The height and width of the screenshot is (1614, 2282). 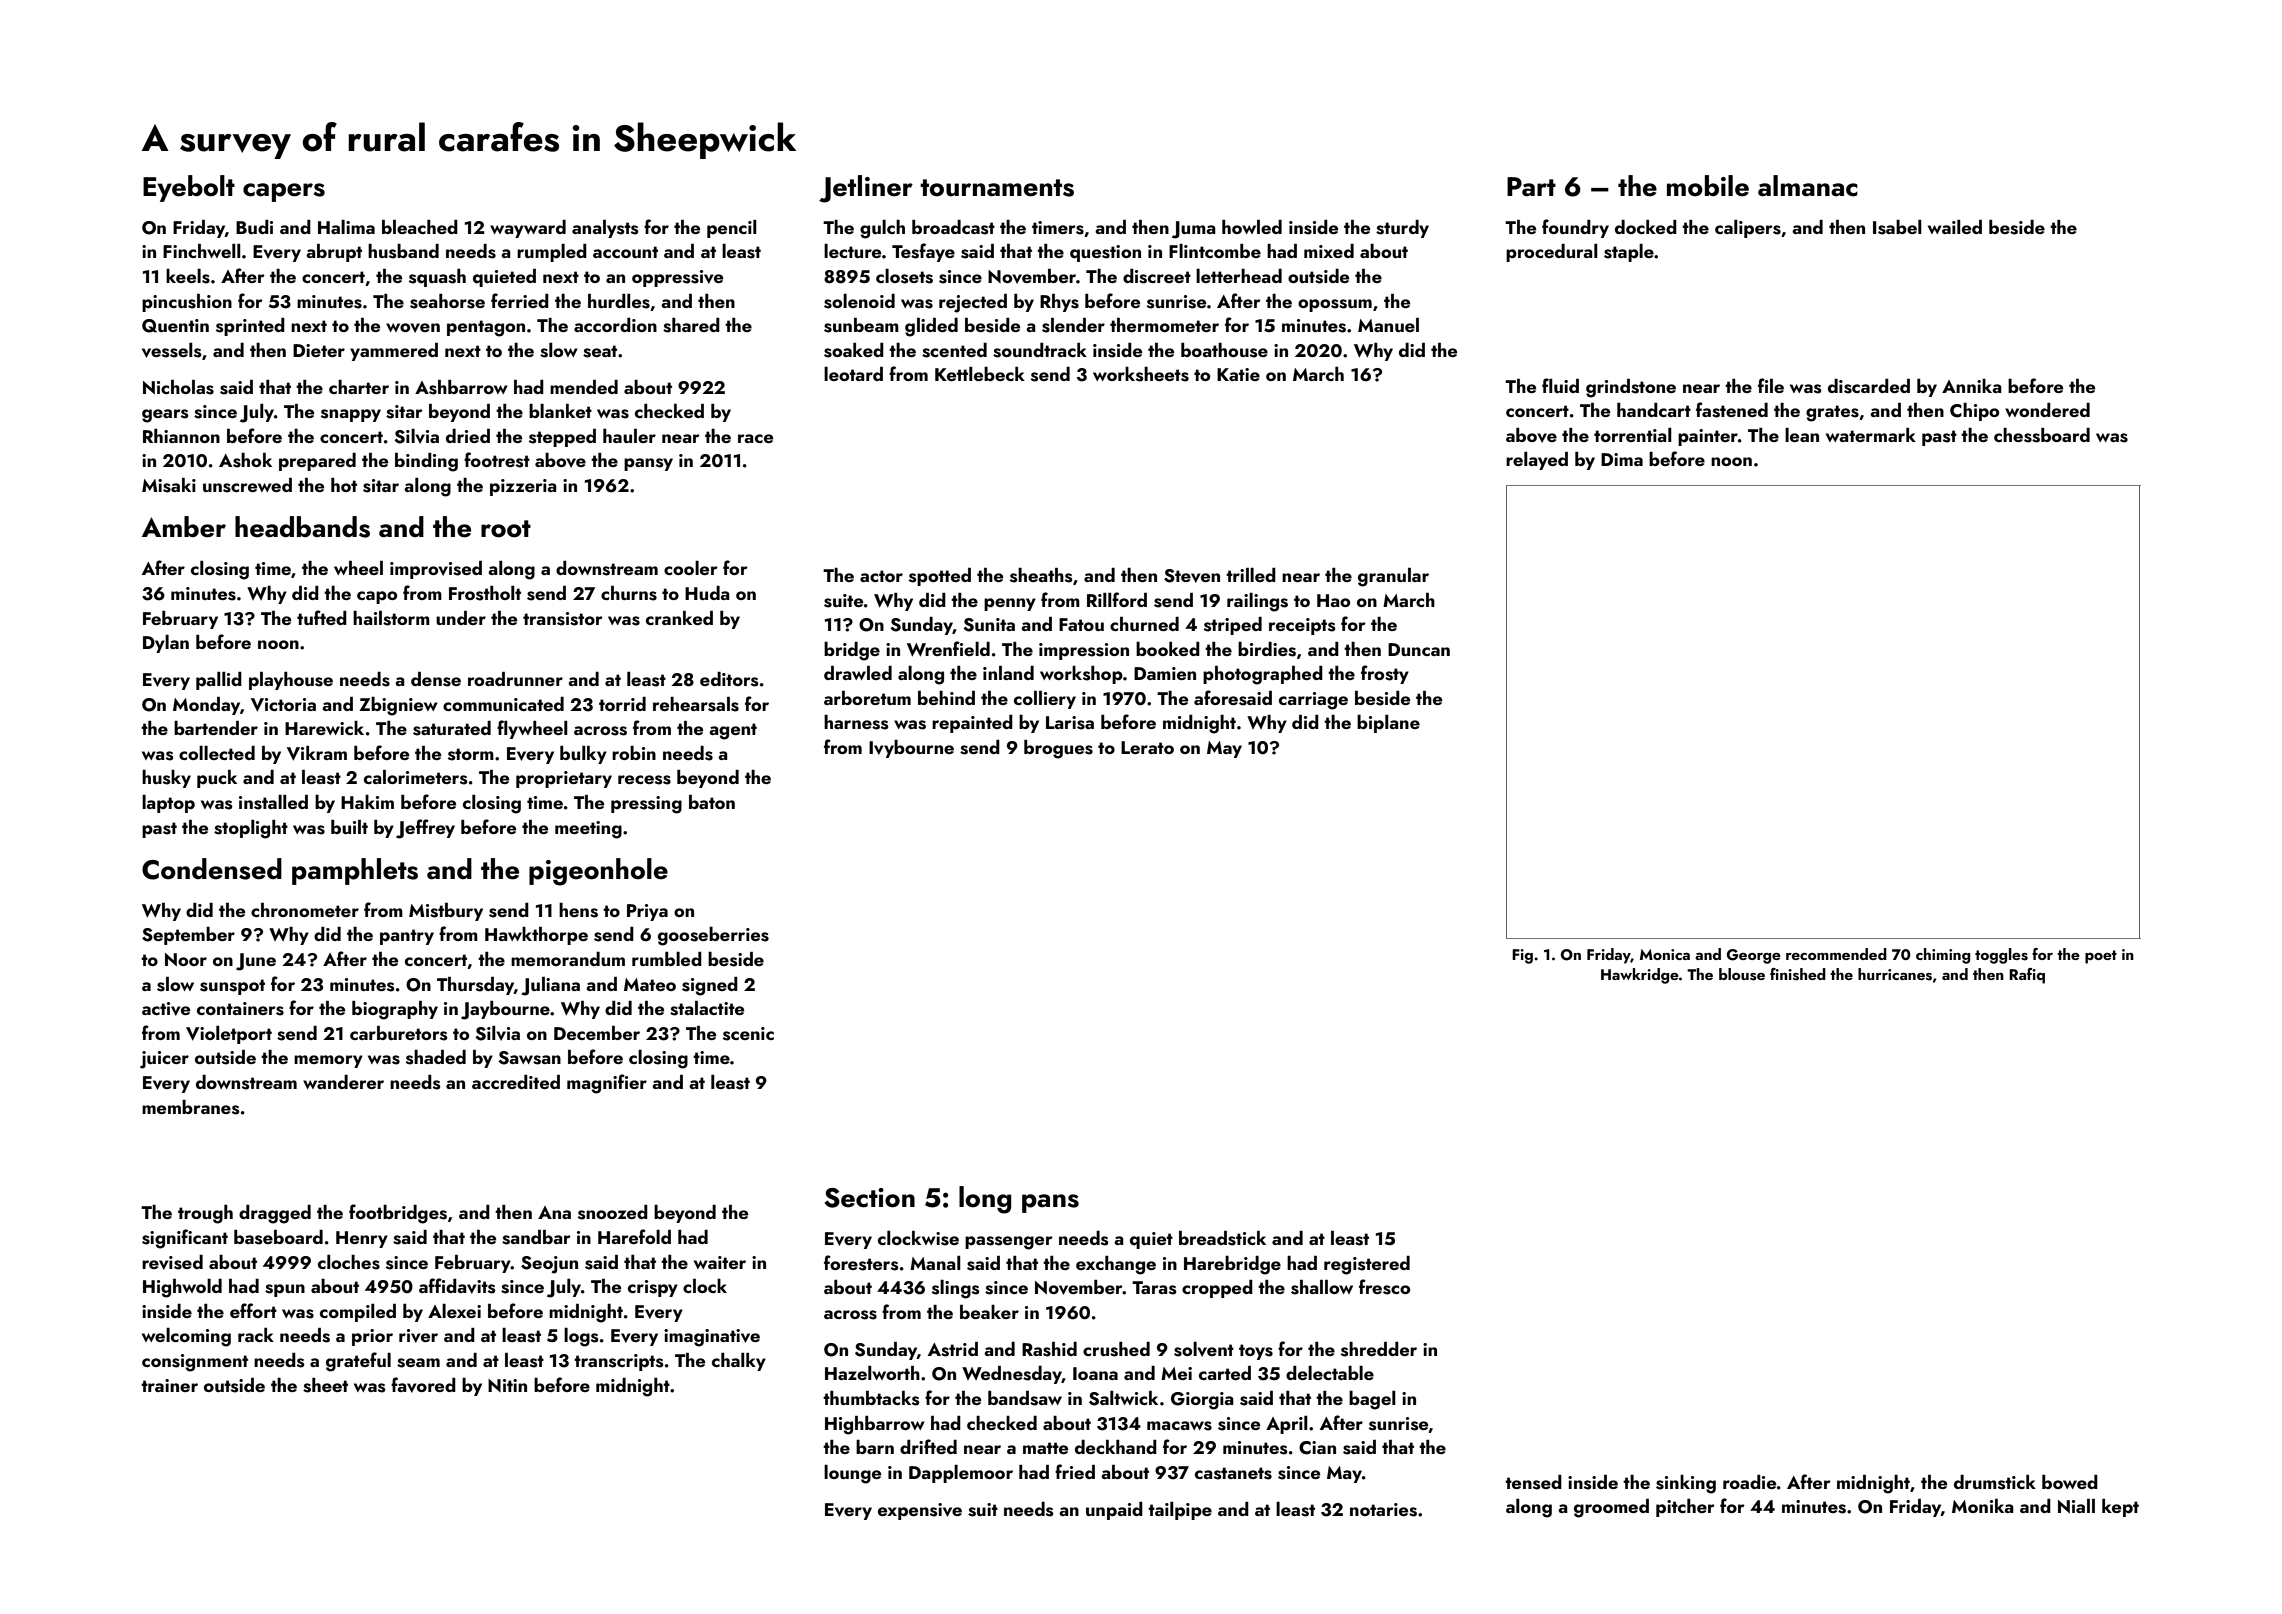 What do you see at coordinates (1955, 227) in the screenshot?
I see `wailed` at bounding box center [1955, 227].
